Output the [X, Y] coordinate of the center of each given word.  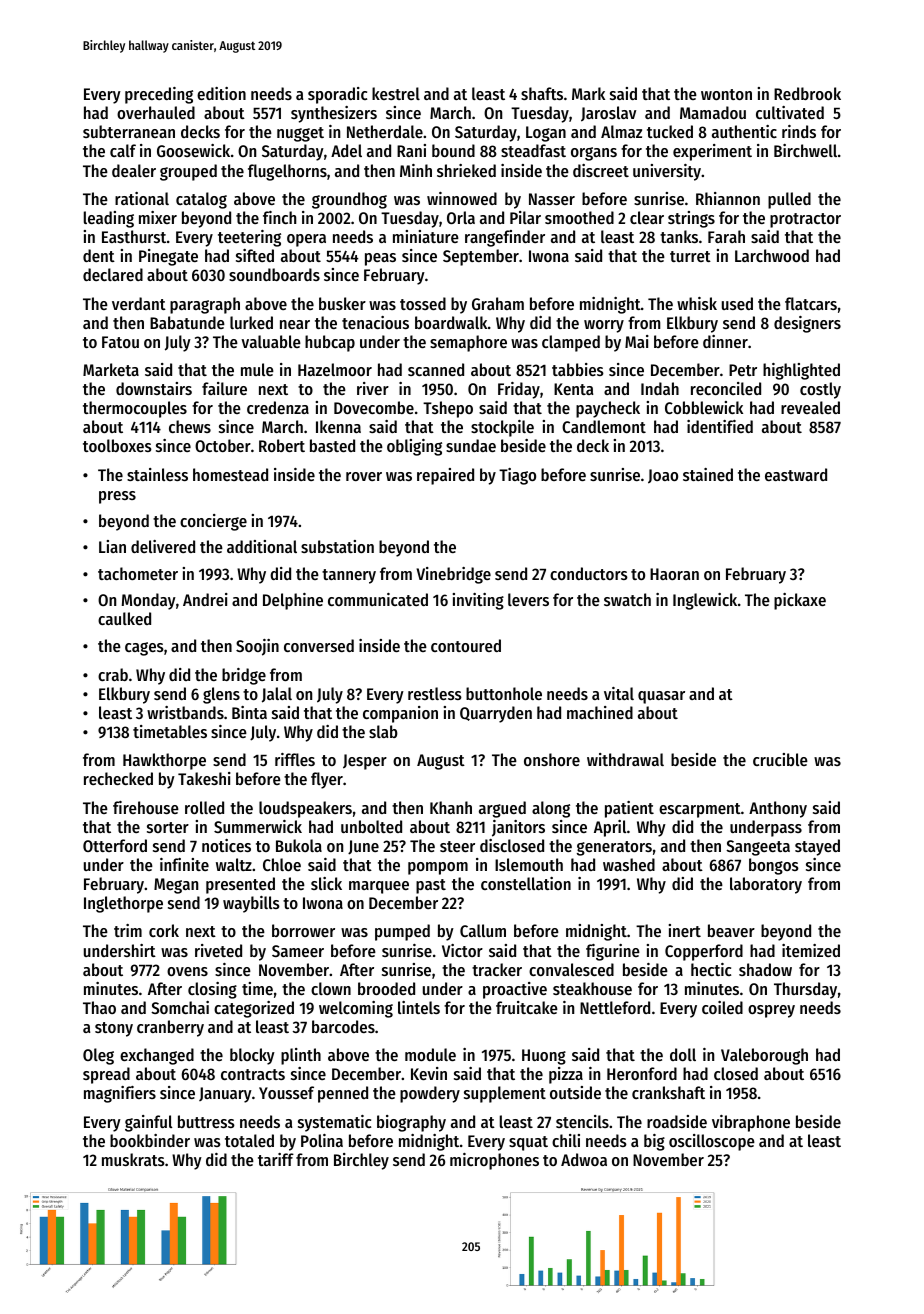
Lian [112, 546]
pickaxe [800, 601]
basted [332, 445]
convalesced [571, 969]
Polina [322, 1140]
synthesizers [334, 114]
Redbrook [807, 93]
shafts [542, 93]
